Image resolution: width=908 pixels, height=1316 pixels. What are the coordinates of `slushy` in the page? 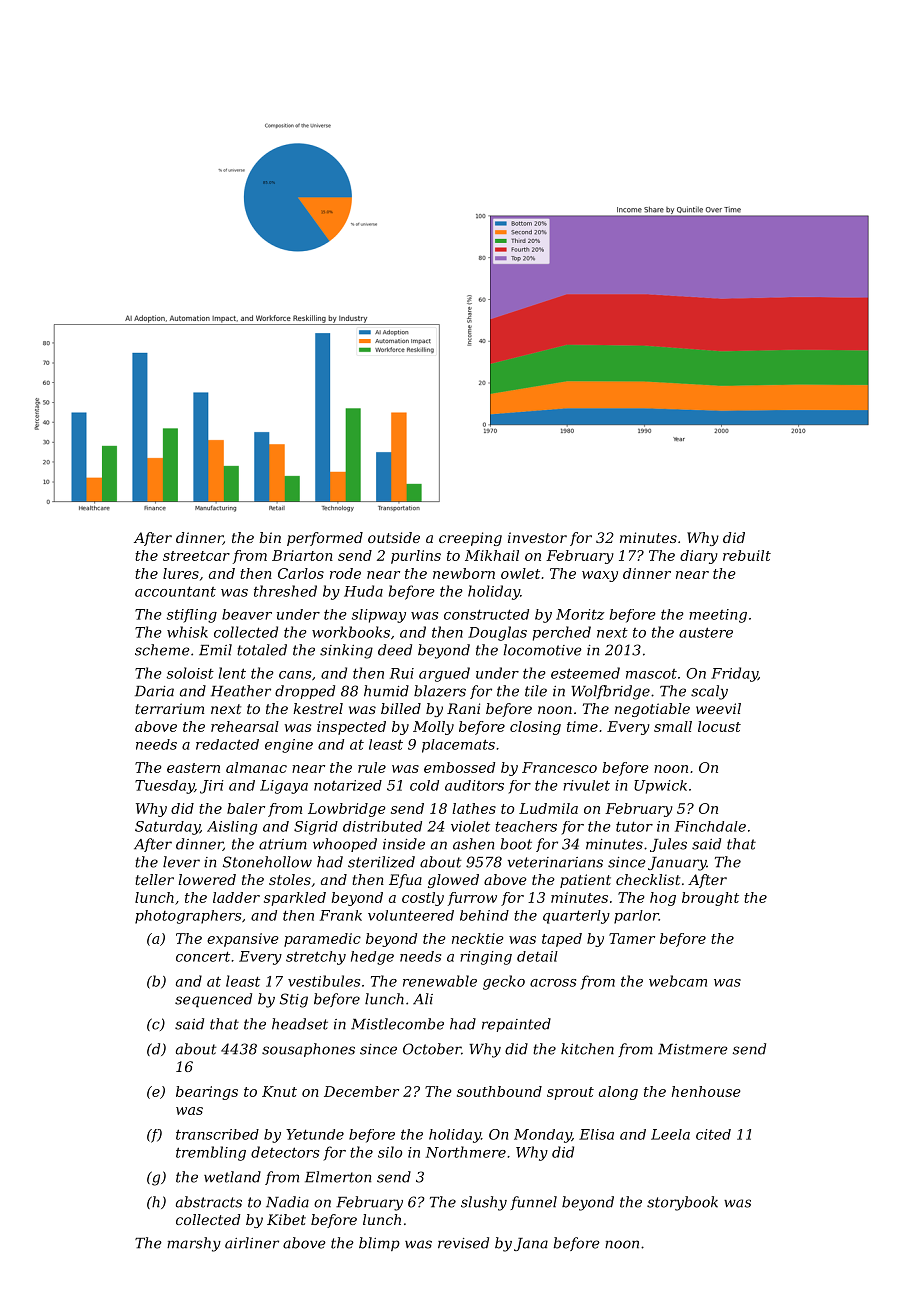 It's located at (484, 1203).
